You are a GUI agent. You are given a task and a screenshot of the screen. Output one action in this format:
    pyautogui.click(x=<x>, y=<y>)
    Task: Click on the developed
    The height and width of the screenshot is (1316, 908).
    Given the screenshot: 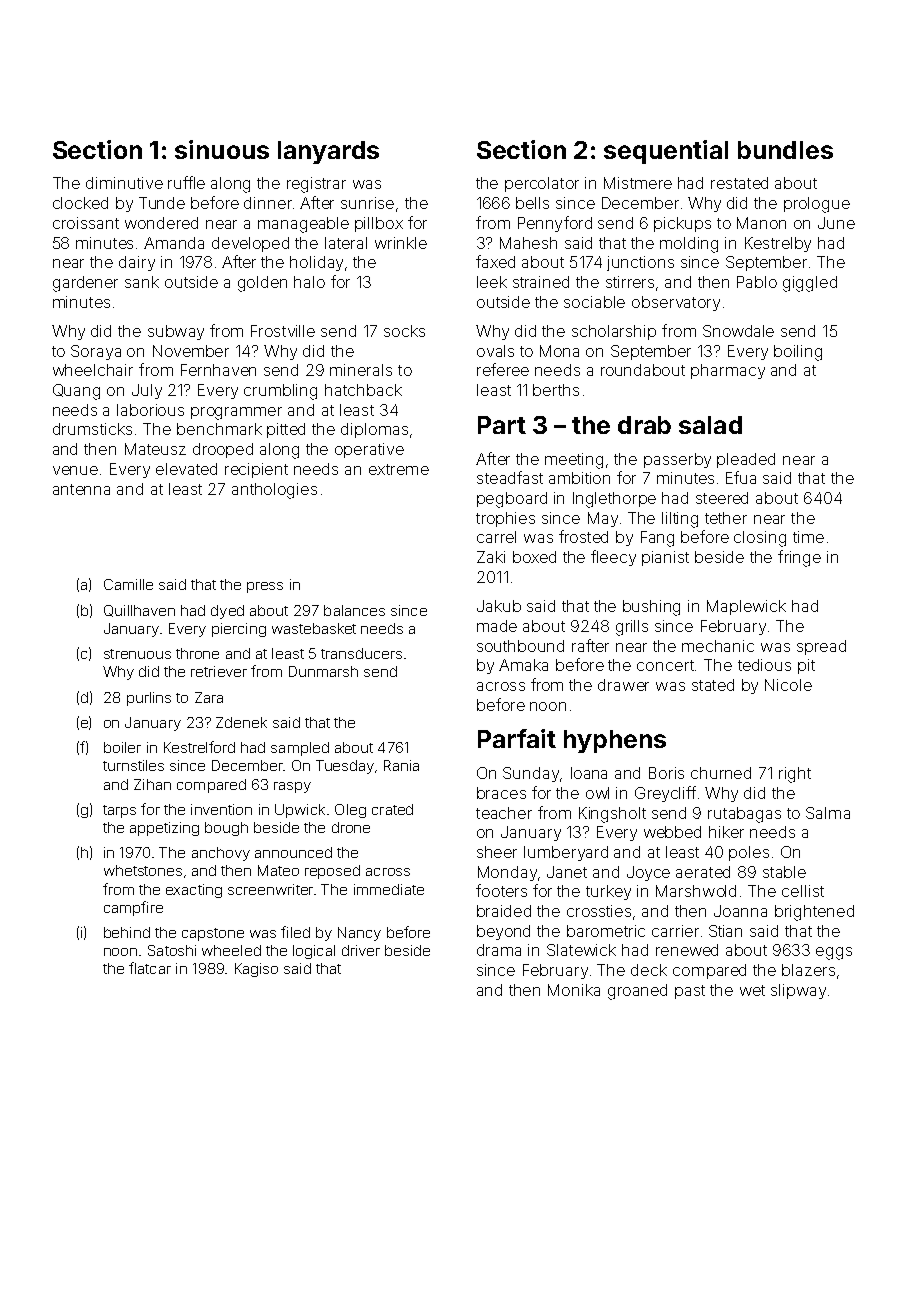 What is the action you would take?
    pyautogui.click(x=250, y=244)
